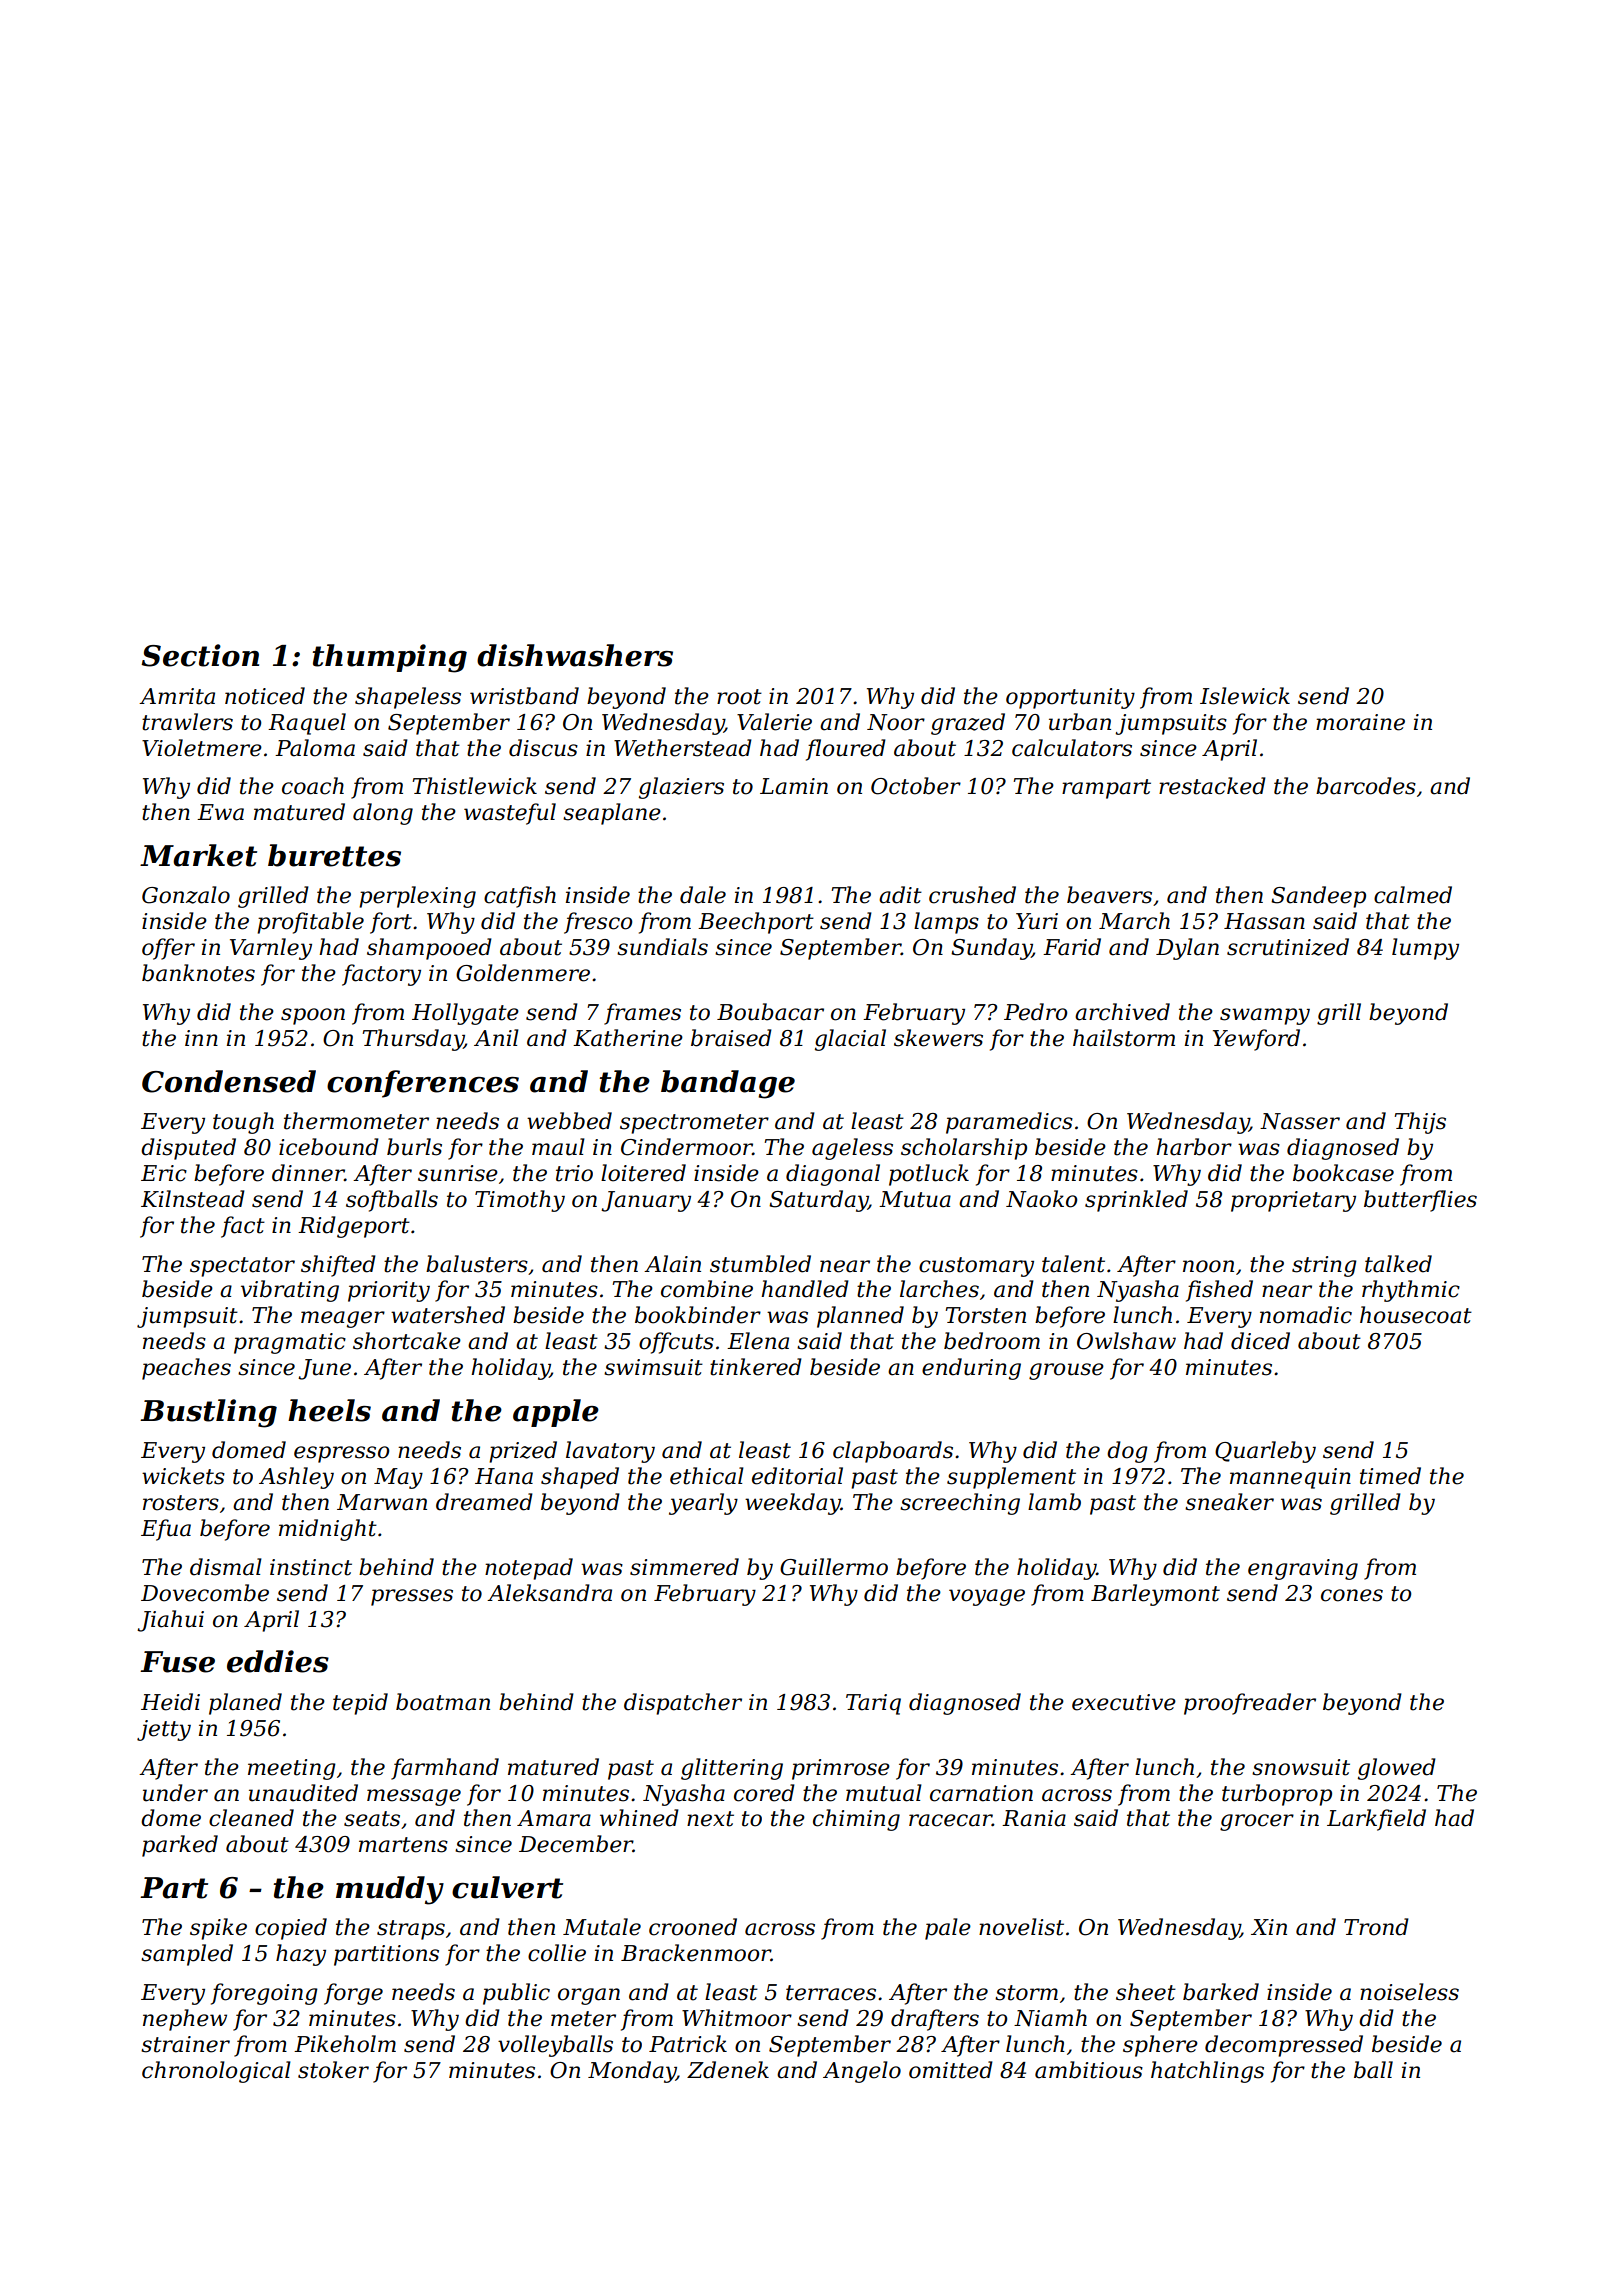  I want to click on lumpy, so click(1425, 949).
